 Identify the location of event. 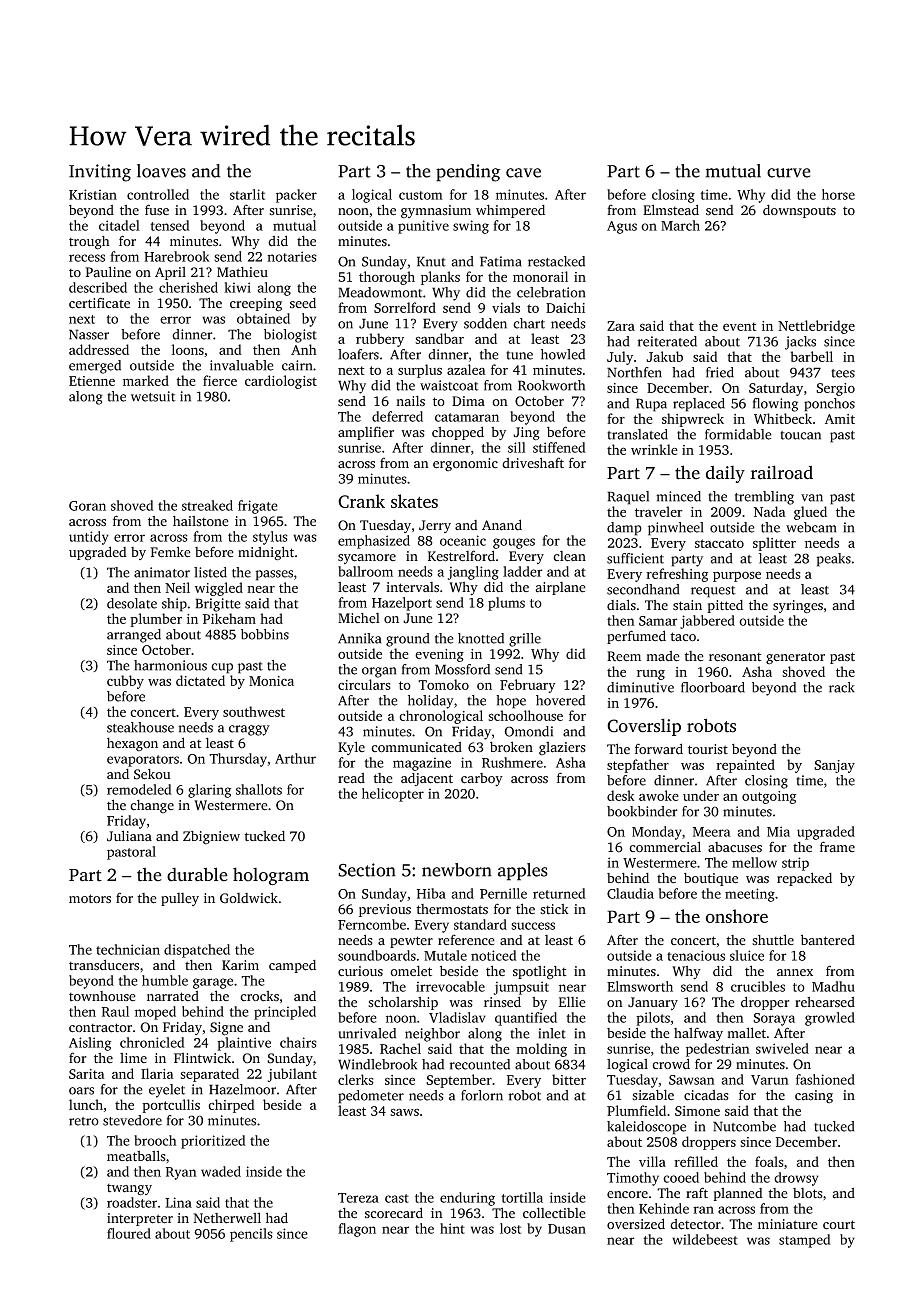
(740, 326).
